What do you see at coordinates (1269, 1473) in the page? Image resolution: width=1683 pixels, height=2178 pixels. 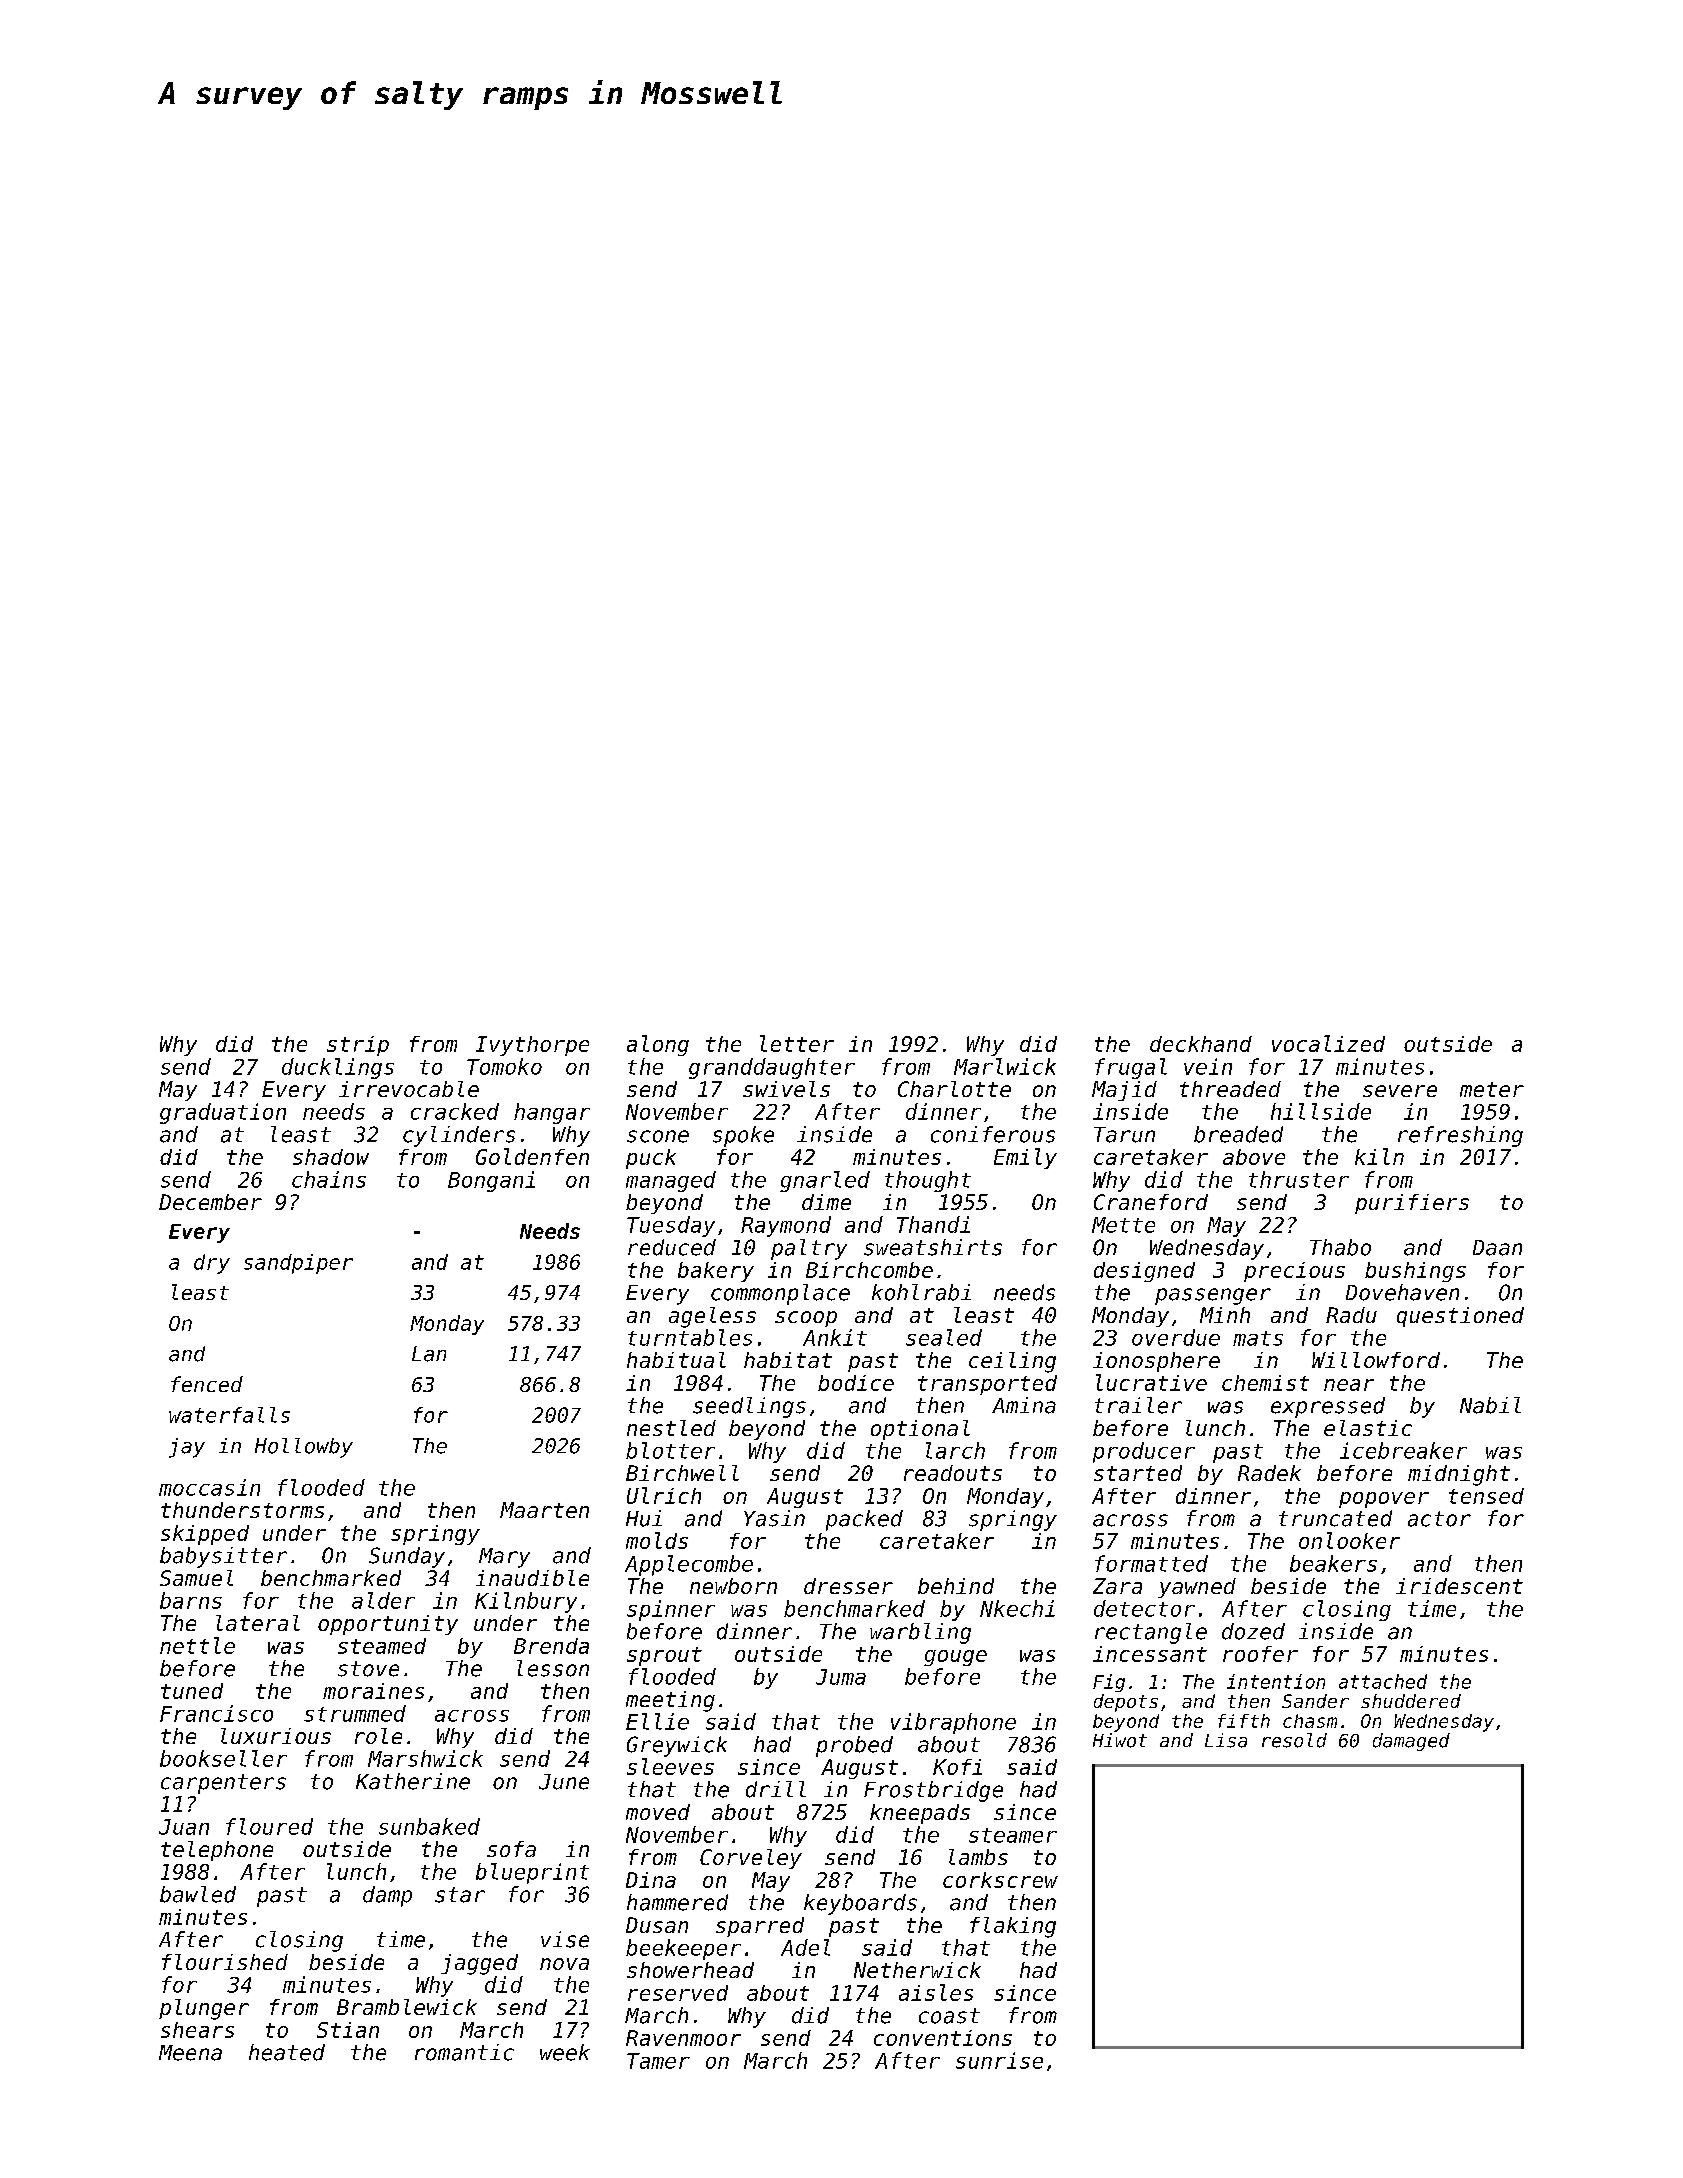 I see `Radek` at bounding box center [1269, 1473].
